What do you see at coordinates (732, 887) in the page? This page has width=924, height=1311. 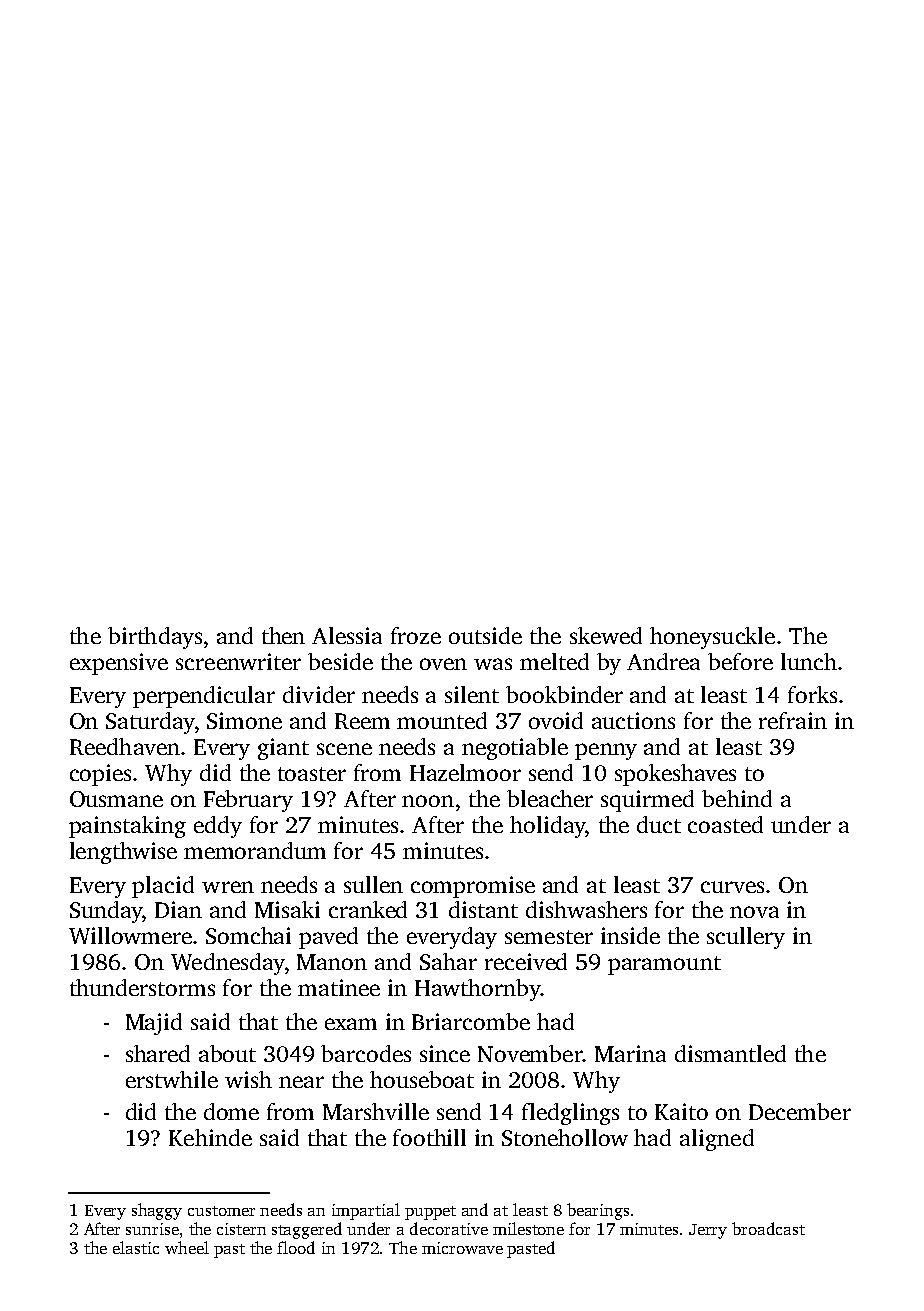 I see `curves` at bounding box center [732, 887].
